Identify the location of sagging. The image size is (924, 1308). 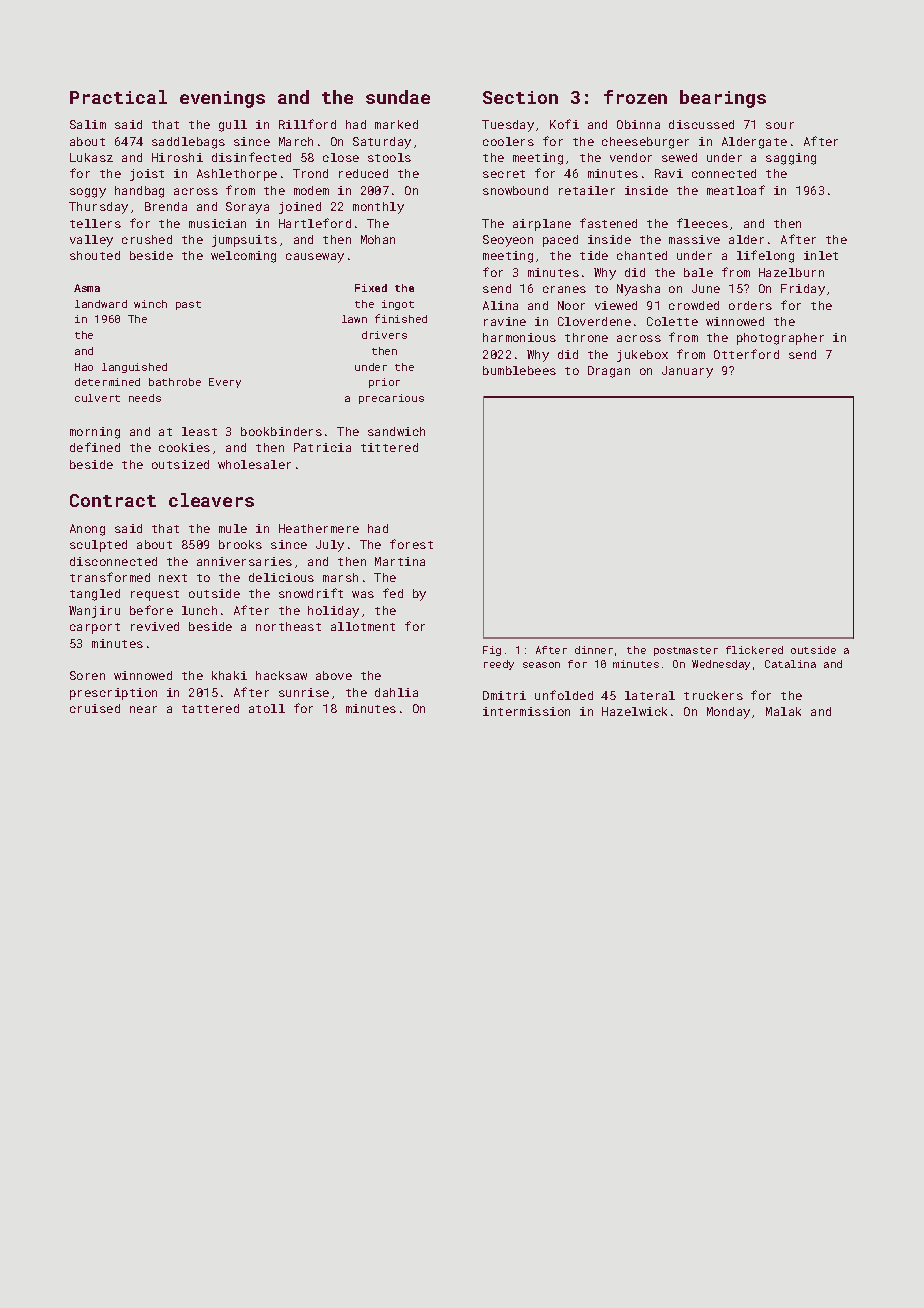
(791, 159).
